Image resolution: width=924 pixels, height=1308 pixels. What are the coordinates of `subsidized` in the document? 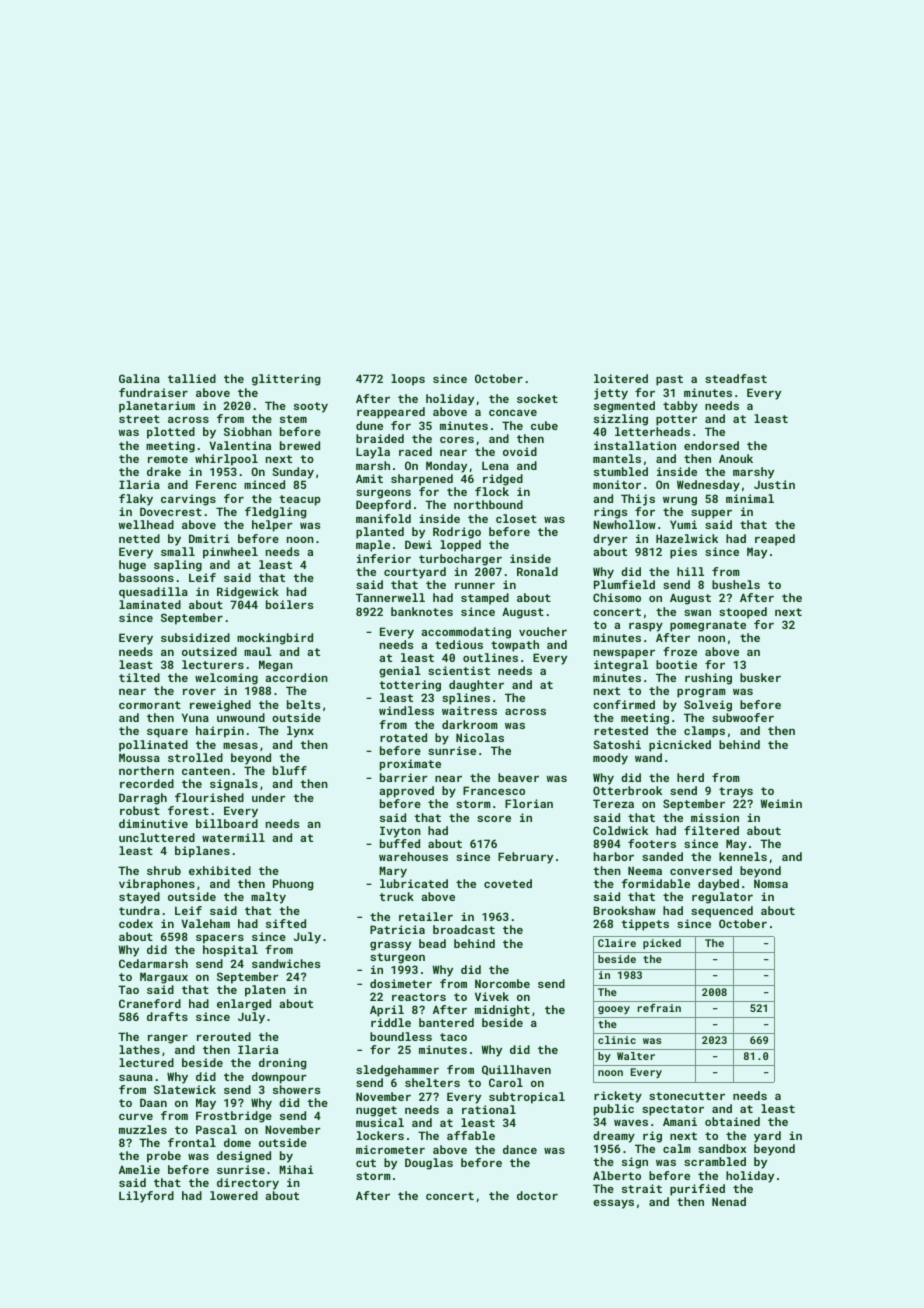 It's located at (195, 637).
